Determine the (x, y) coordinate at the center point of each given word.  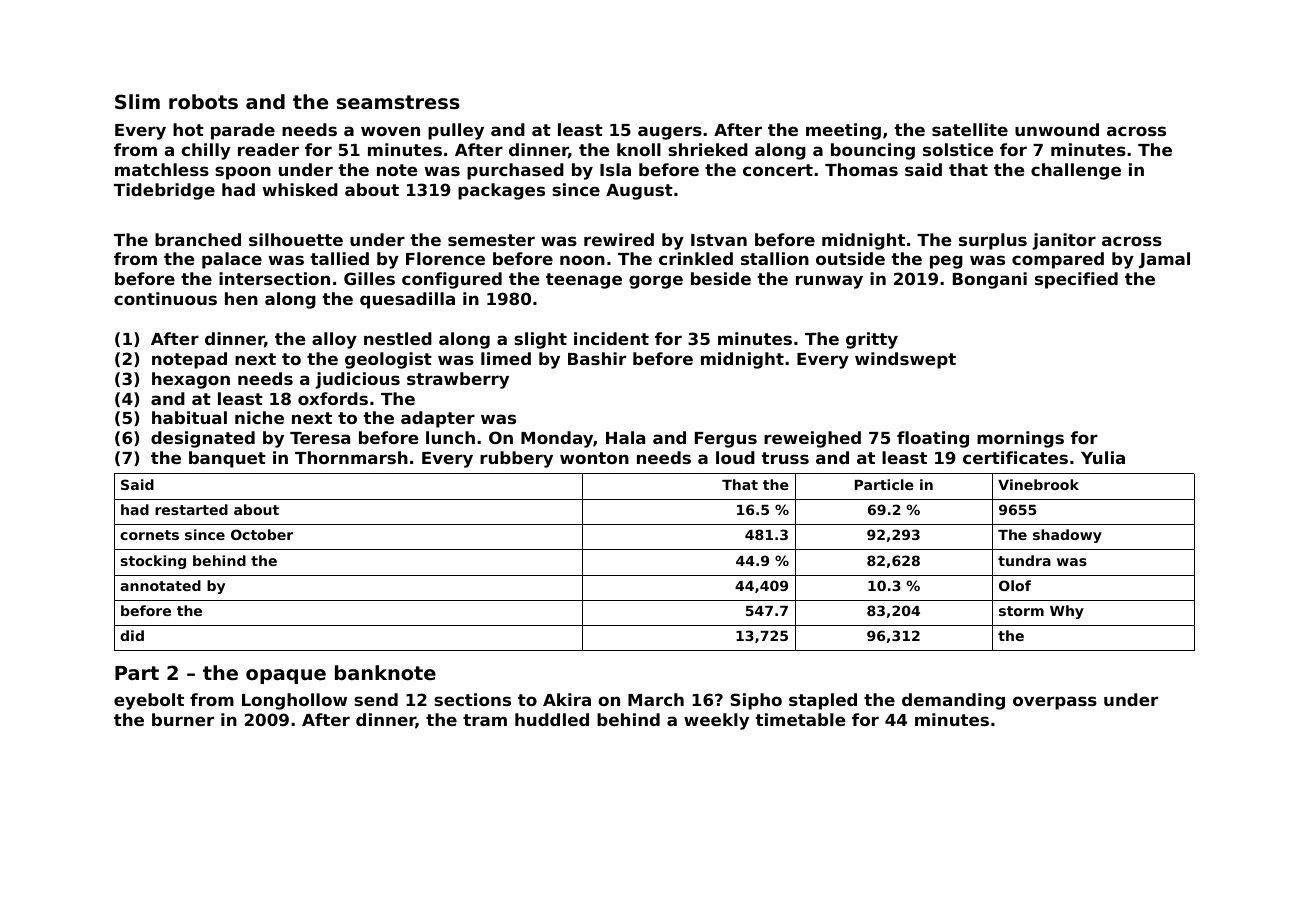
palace (232, 260)
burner (183, 719)
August (639, 192)
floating (933, 439)
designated (203, 439)
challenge (1076, 171)
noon (582, 260)
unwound (1057, 129)
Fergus (726, 440)
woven (390, 131)
